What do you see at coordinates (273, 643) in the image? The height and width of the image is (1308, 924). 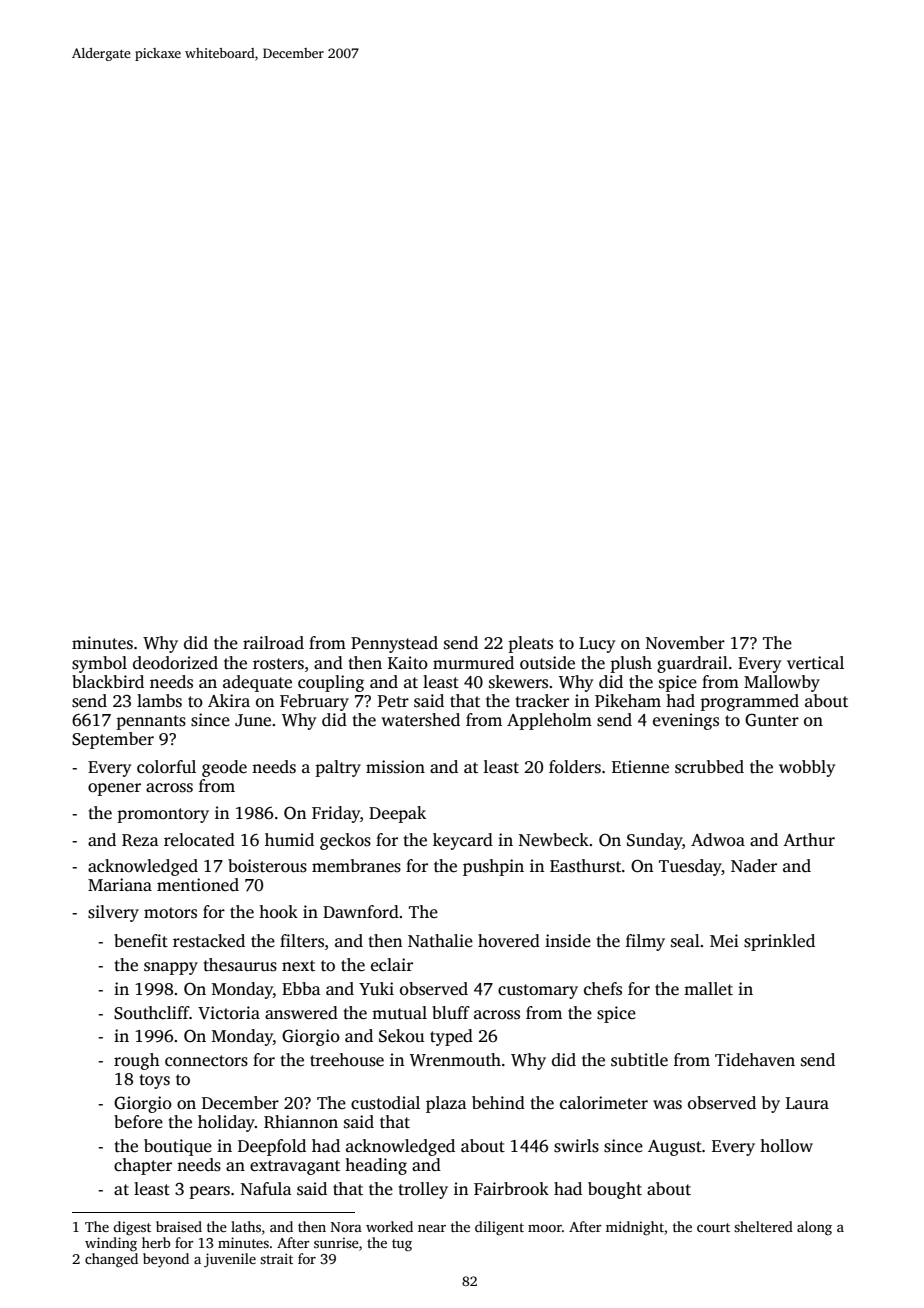 I see `railroad` at bounding box center [273, 643].
